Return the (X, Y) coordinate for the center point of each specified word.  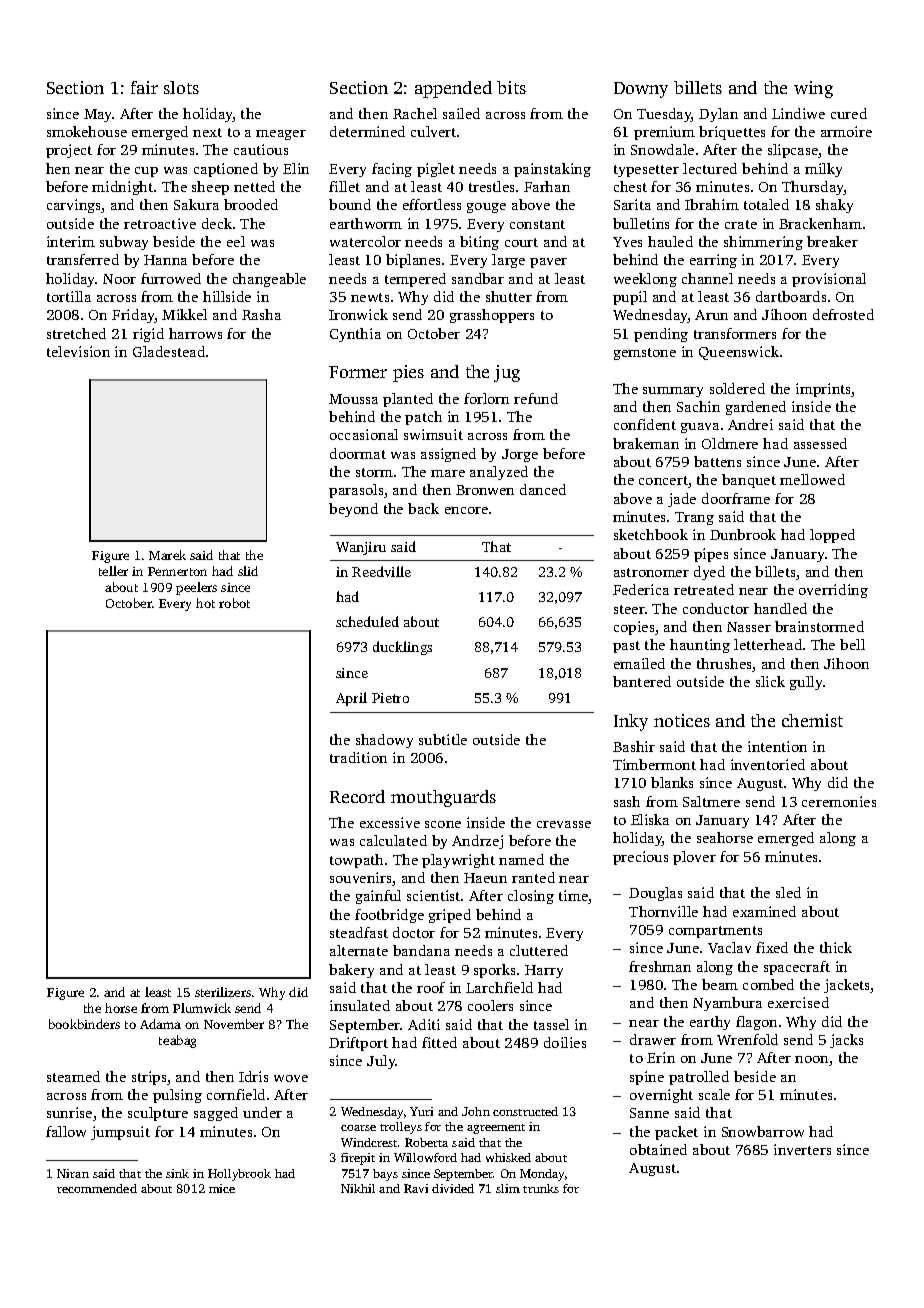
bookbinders (84, 1024)
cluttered (539, 950)
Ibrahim (712, 204)
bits (511, 87)
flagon (756, 1023)
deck (217, 223)
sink (177, 1173)
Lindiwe (798, 113)
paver (548, 263)
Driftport (358, 1044)
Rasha (261, 314)
